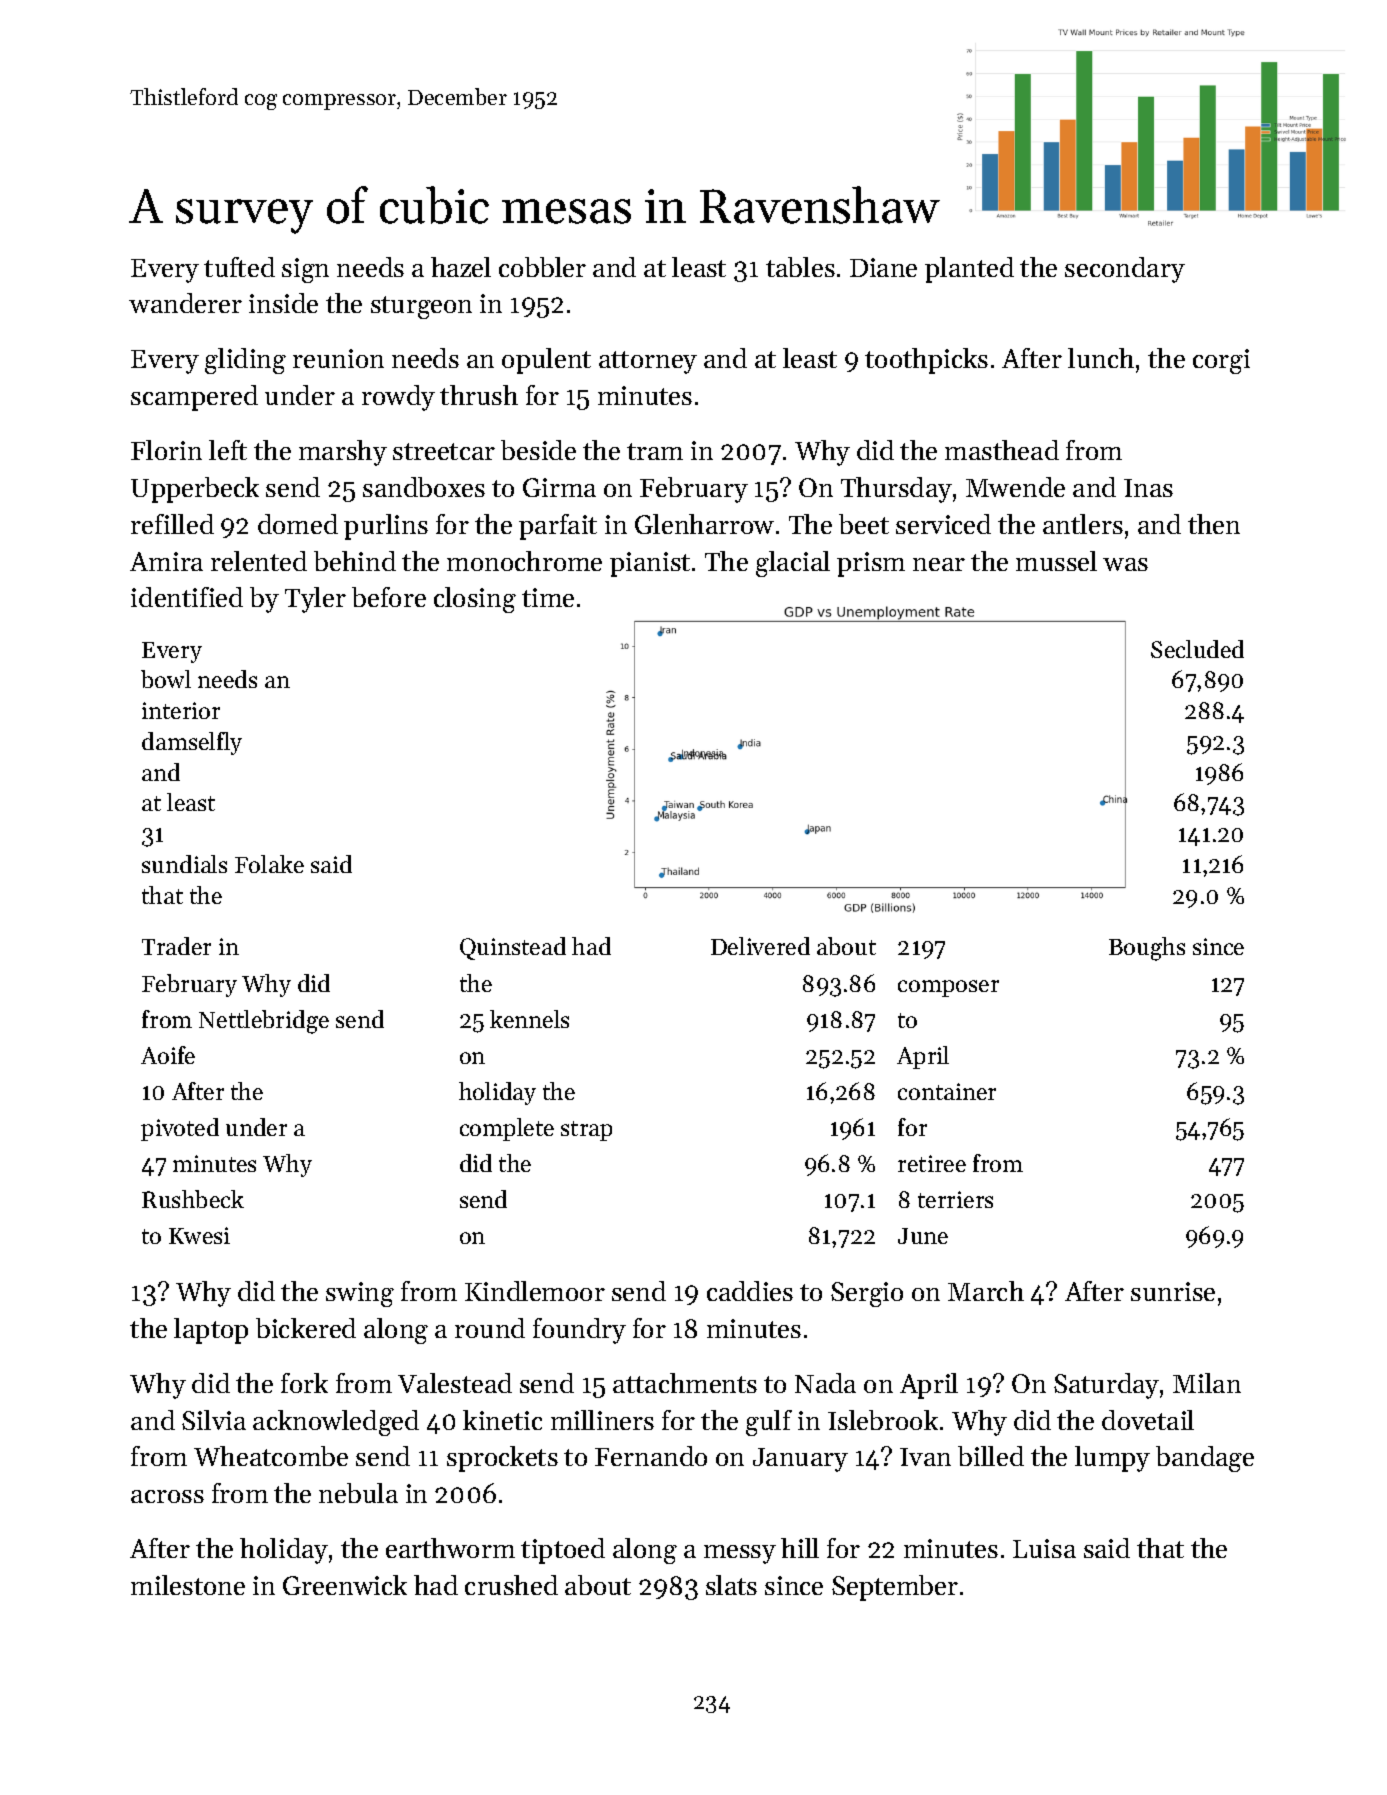 This document has width=1387, height=1795. I want to click on glacial, so click(793, 564).
